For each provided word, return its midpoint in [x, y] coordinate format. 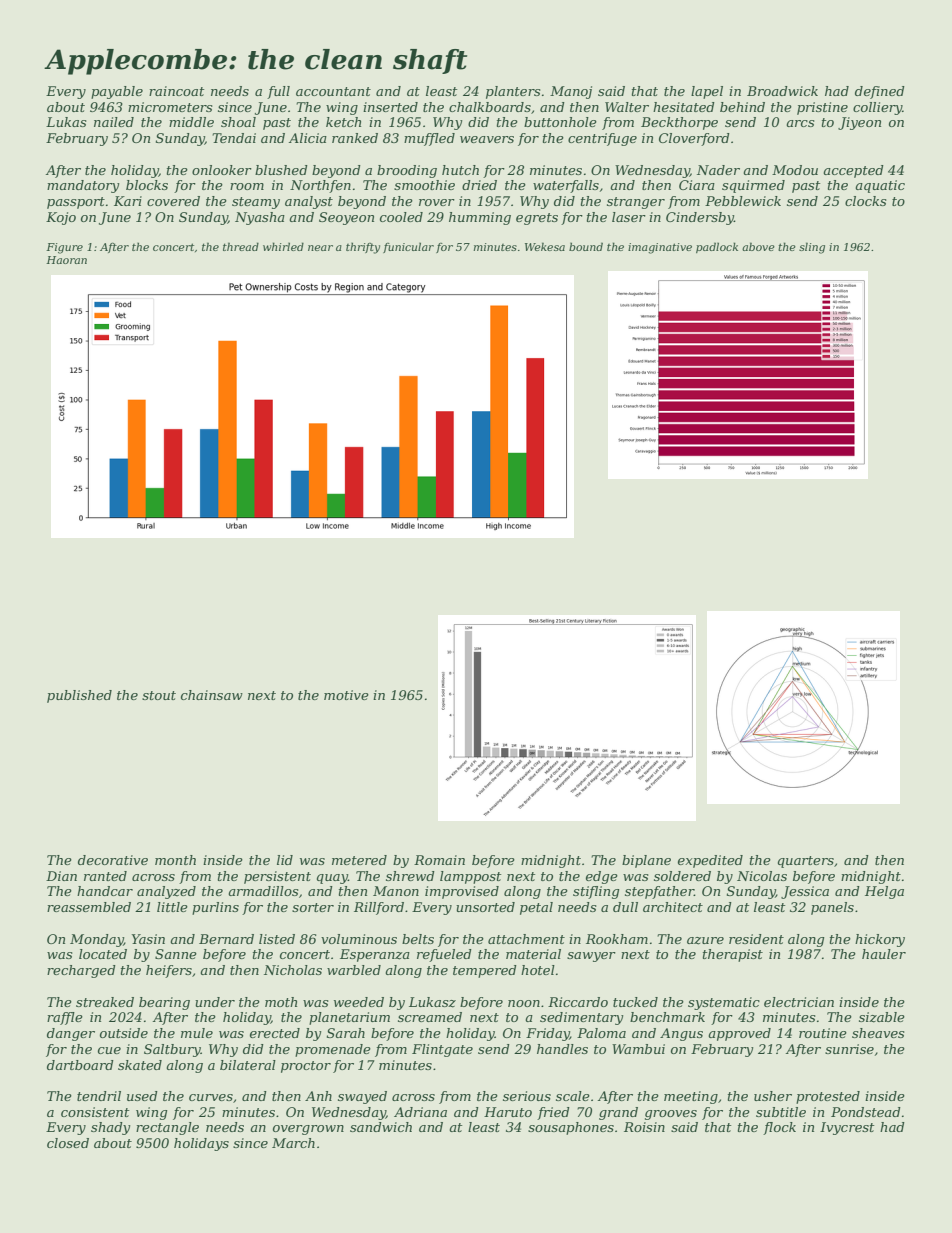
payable [117, 92]
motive [346, 695]
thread [241, 246]
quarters [806, 862]
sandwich [381, 1127]
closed [68, 1143]
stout [159, 695]
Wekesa [545, 246]
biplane [646, 861]
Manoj [571, 92]
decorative [113, 860]
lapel [707, 92]
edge [602, 877]
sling [812, 248]
